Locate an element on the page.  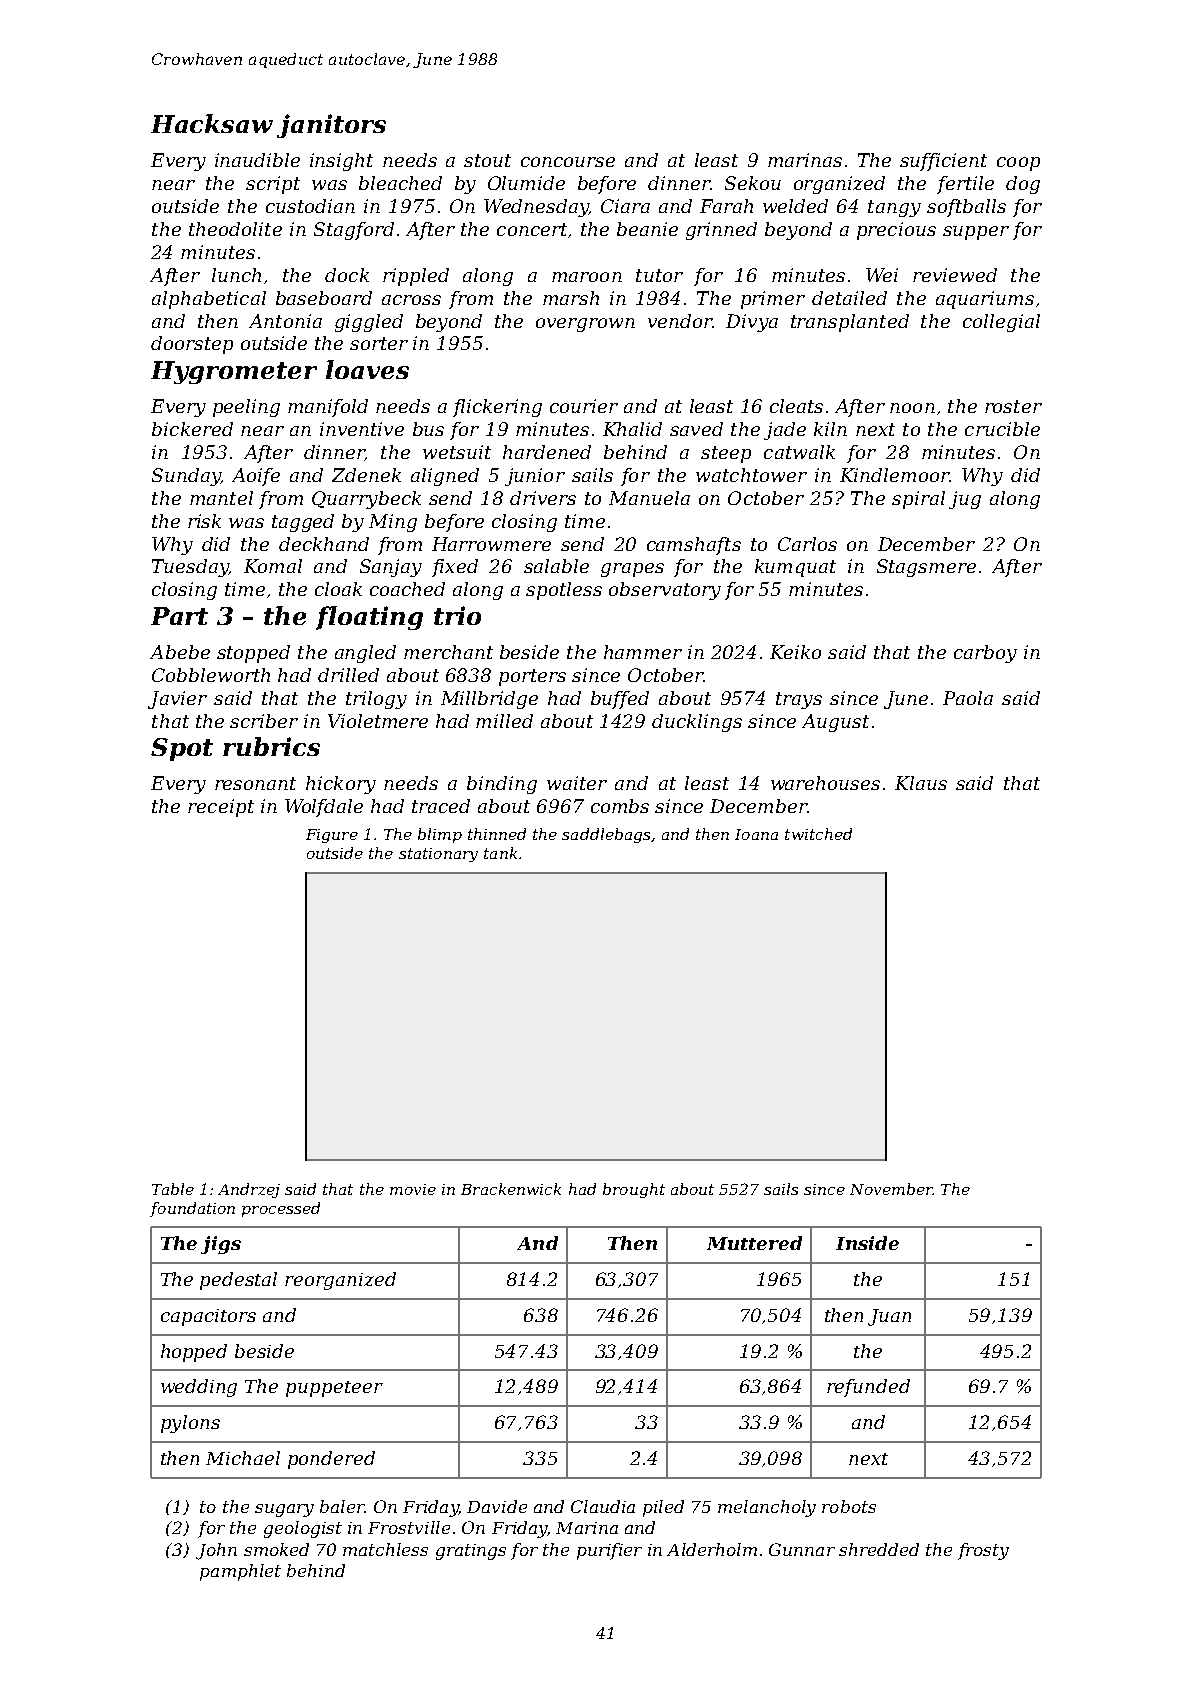
theodolite is located at coordinates (235, 229).
